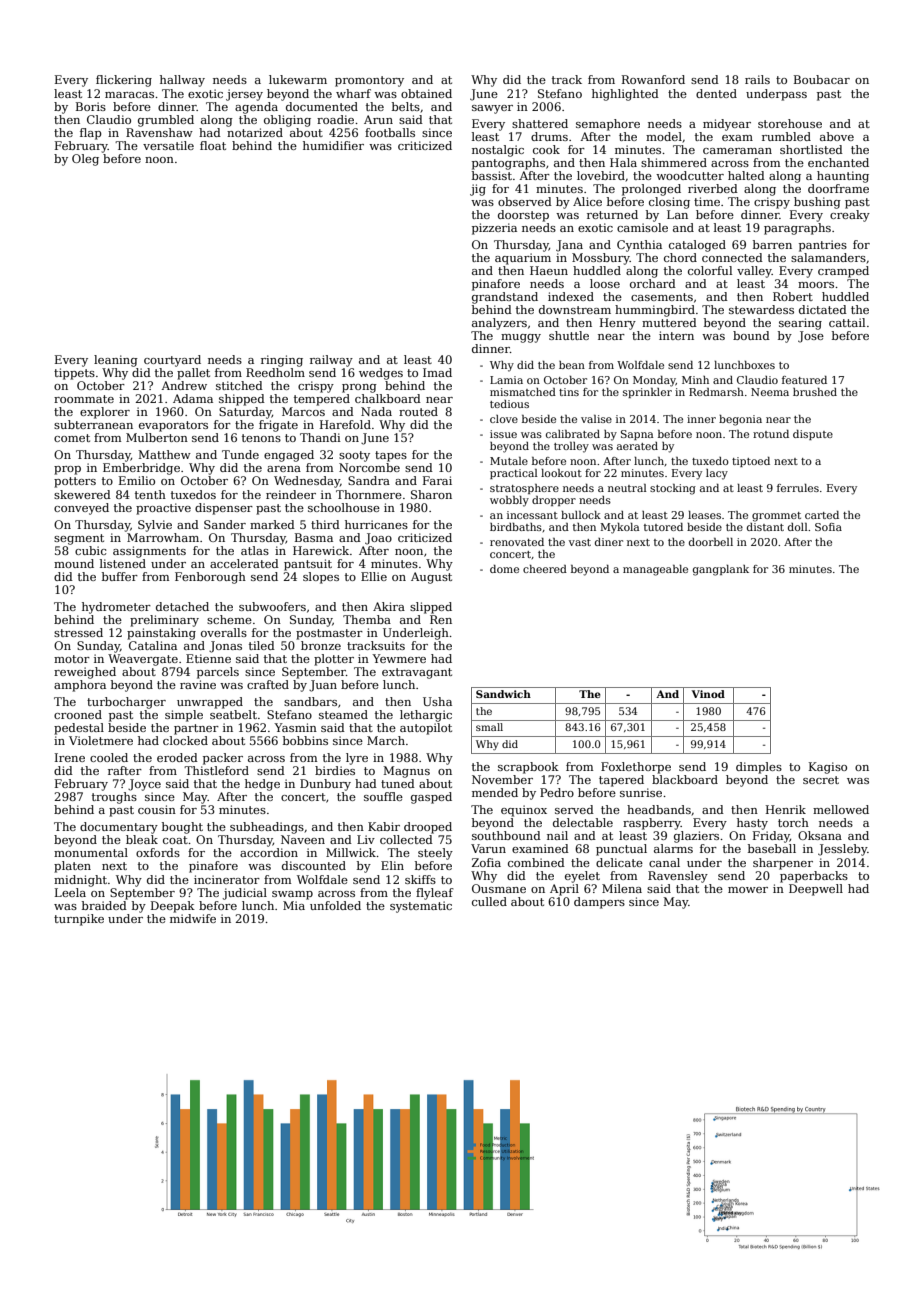  I want to click on dampers, so click(599, 903).
